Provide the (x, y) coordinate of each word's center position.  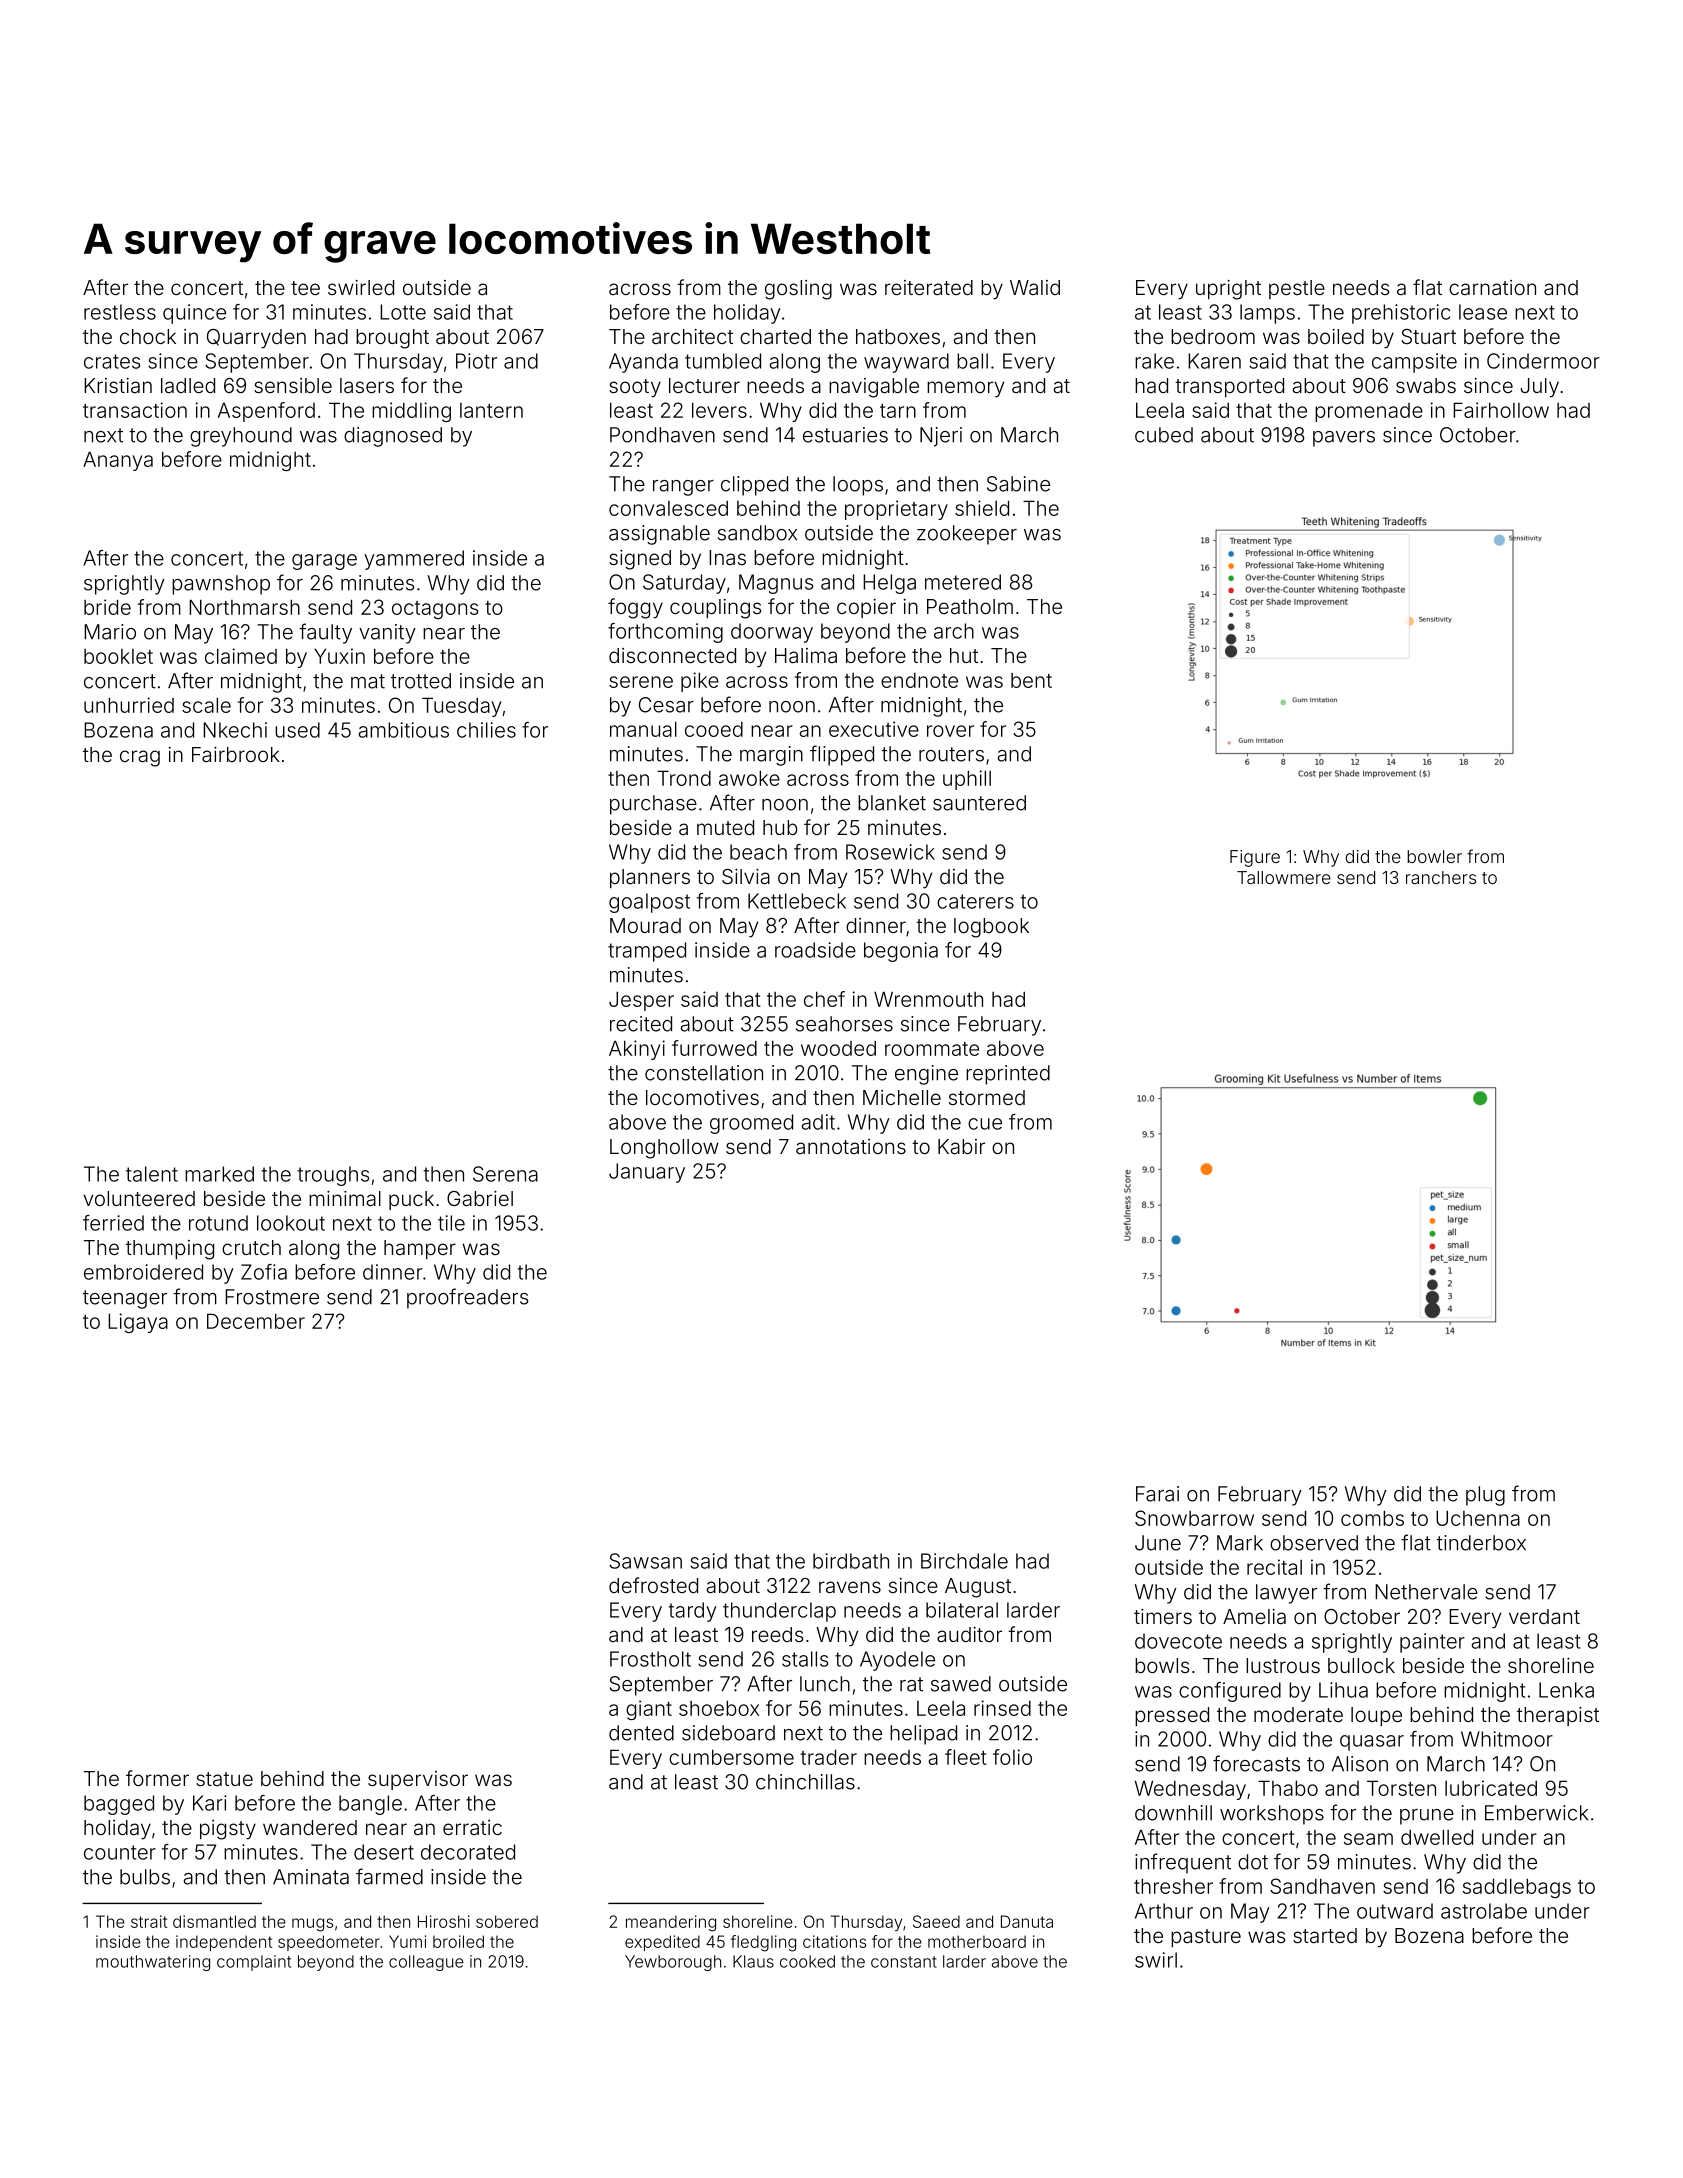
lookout (291, 1223)
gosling (798, 290)
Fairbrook (236, 754)
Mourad (645, 925)
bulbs (145, 1877)
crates (112, 361)
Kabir (961, 1146)
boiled (1336, 336)
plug (1485, 1496)
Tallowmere (1284, 877)
